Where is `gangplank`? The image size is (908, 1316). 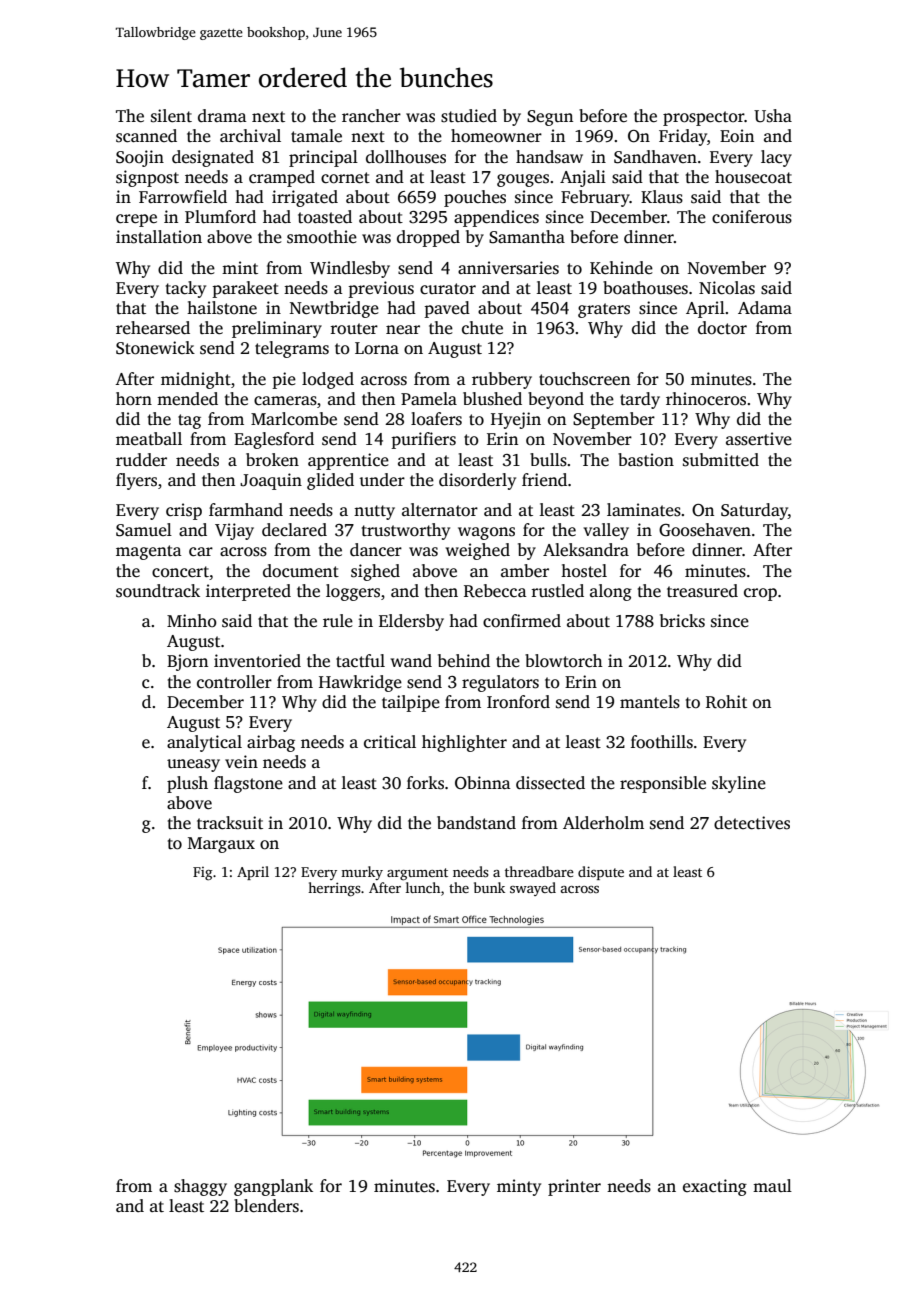 gangplank is located at coordinates (273, 1187).
